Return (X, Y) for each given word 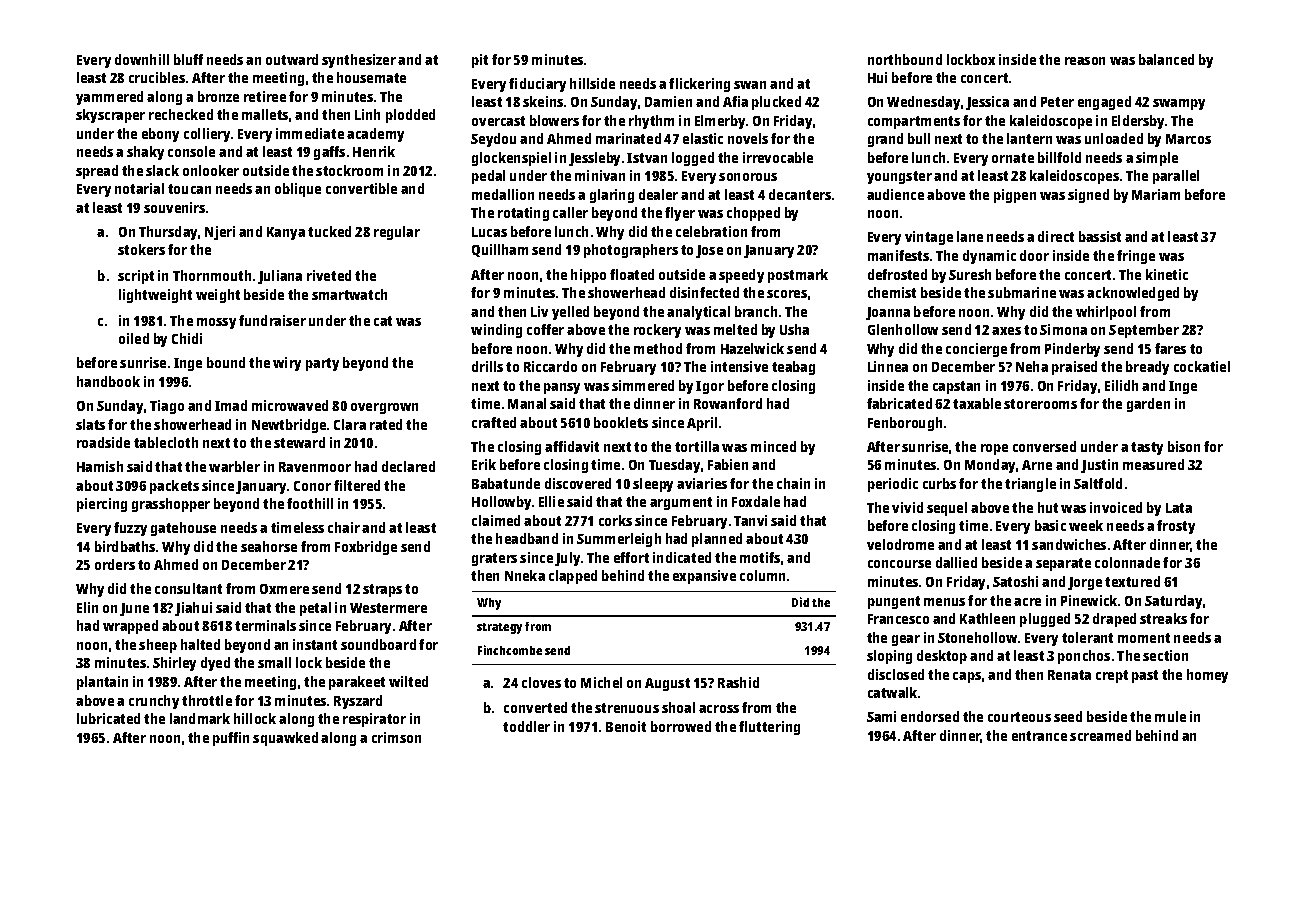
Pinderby (1072, 350)
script (136, 277)
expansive (704, 577)
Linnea (888, 366)
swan (750, 85)
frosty (1176, 527)
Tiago (167, 407)
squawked (285, 739)
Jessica (987, 103)
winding (496, 331)
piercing (102, 505)
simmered (643, 385)
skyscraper (110, 116)
